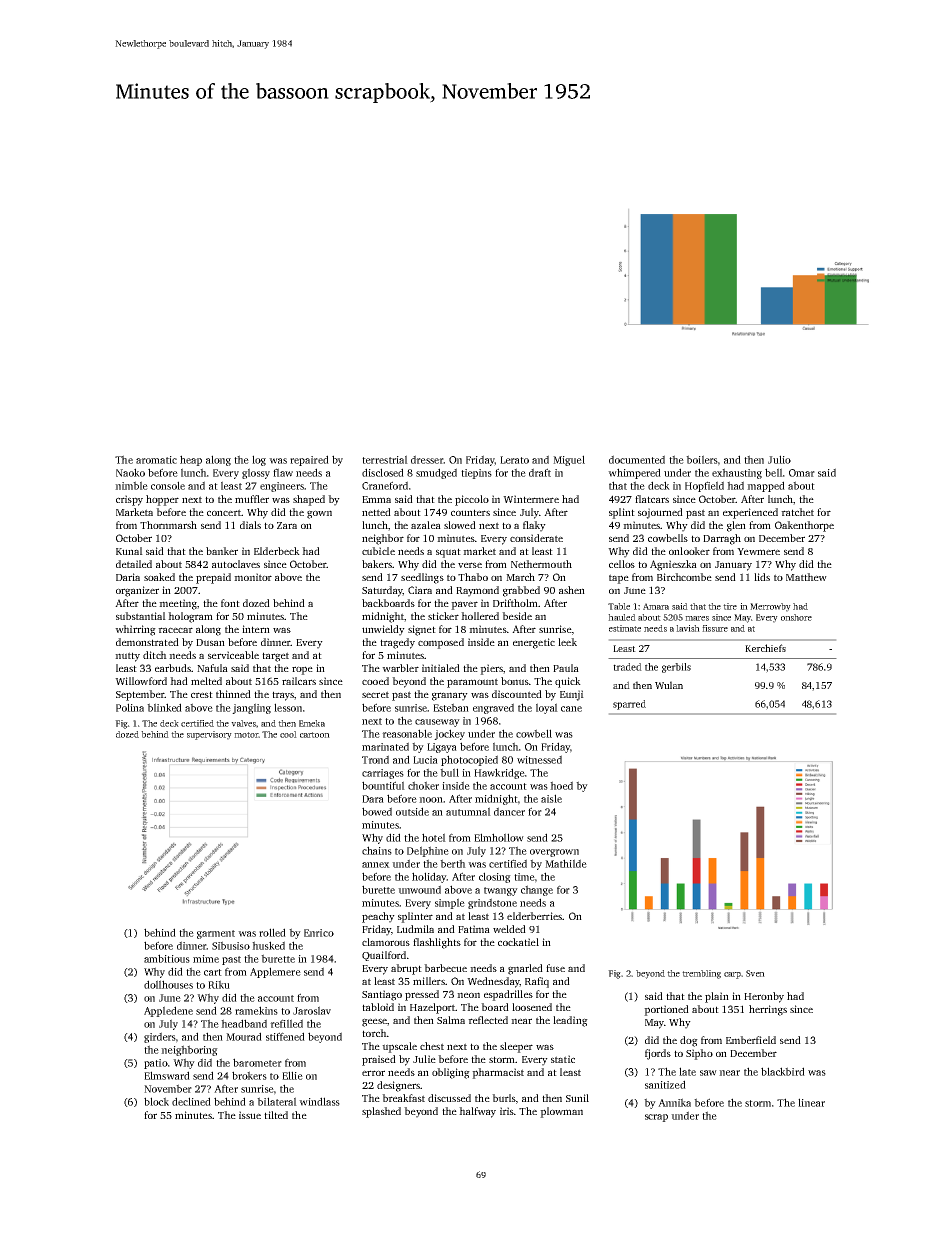 This screenshot has width=952, height=1233. I want to click on considerate, so click(536, 538).
